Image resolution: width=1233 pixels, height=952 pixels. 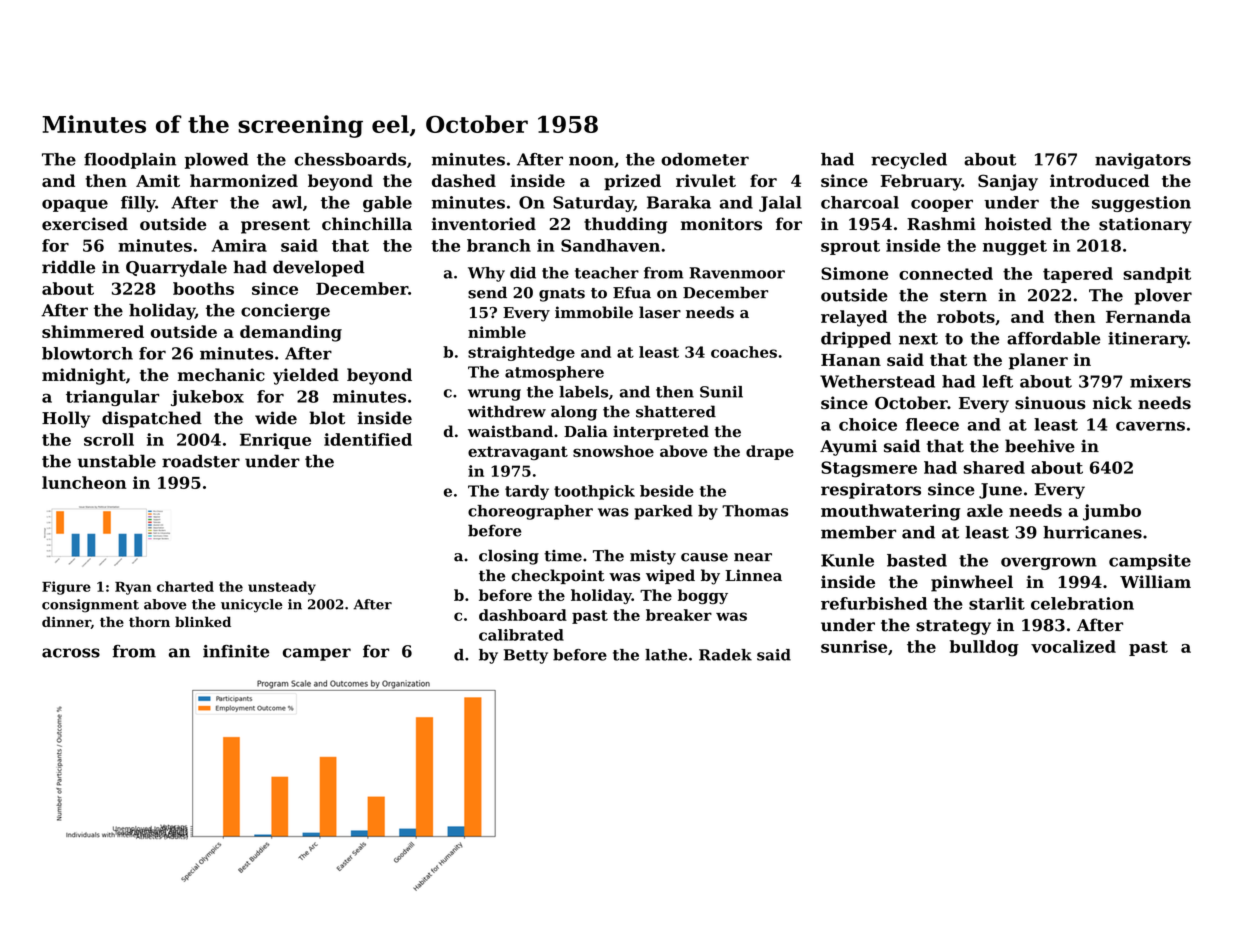 I want to click on plowed, so click(x=217, y=161).
